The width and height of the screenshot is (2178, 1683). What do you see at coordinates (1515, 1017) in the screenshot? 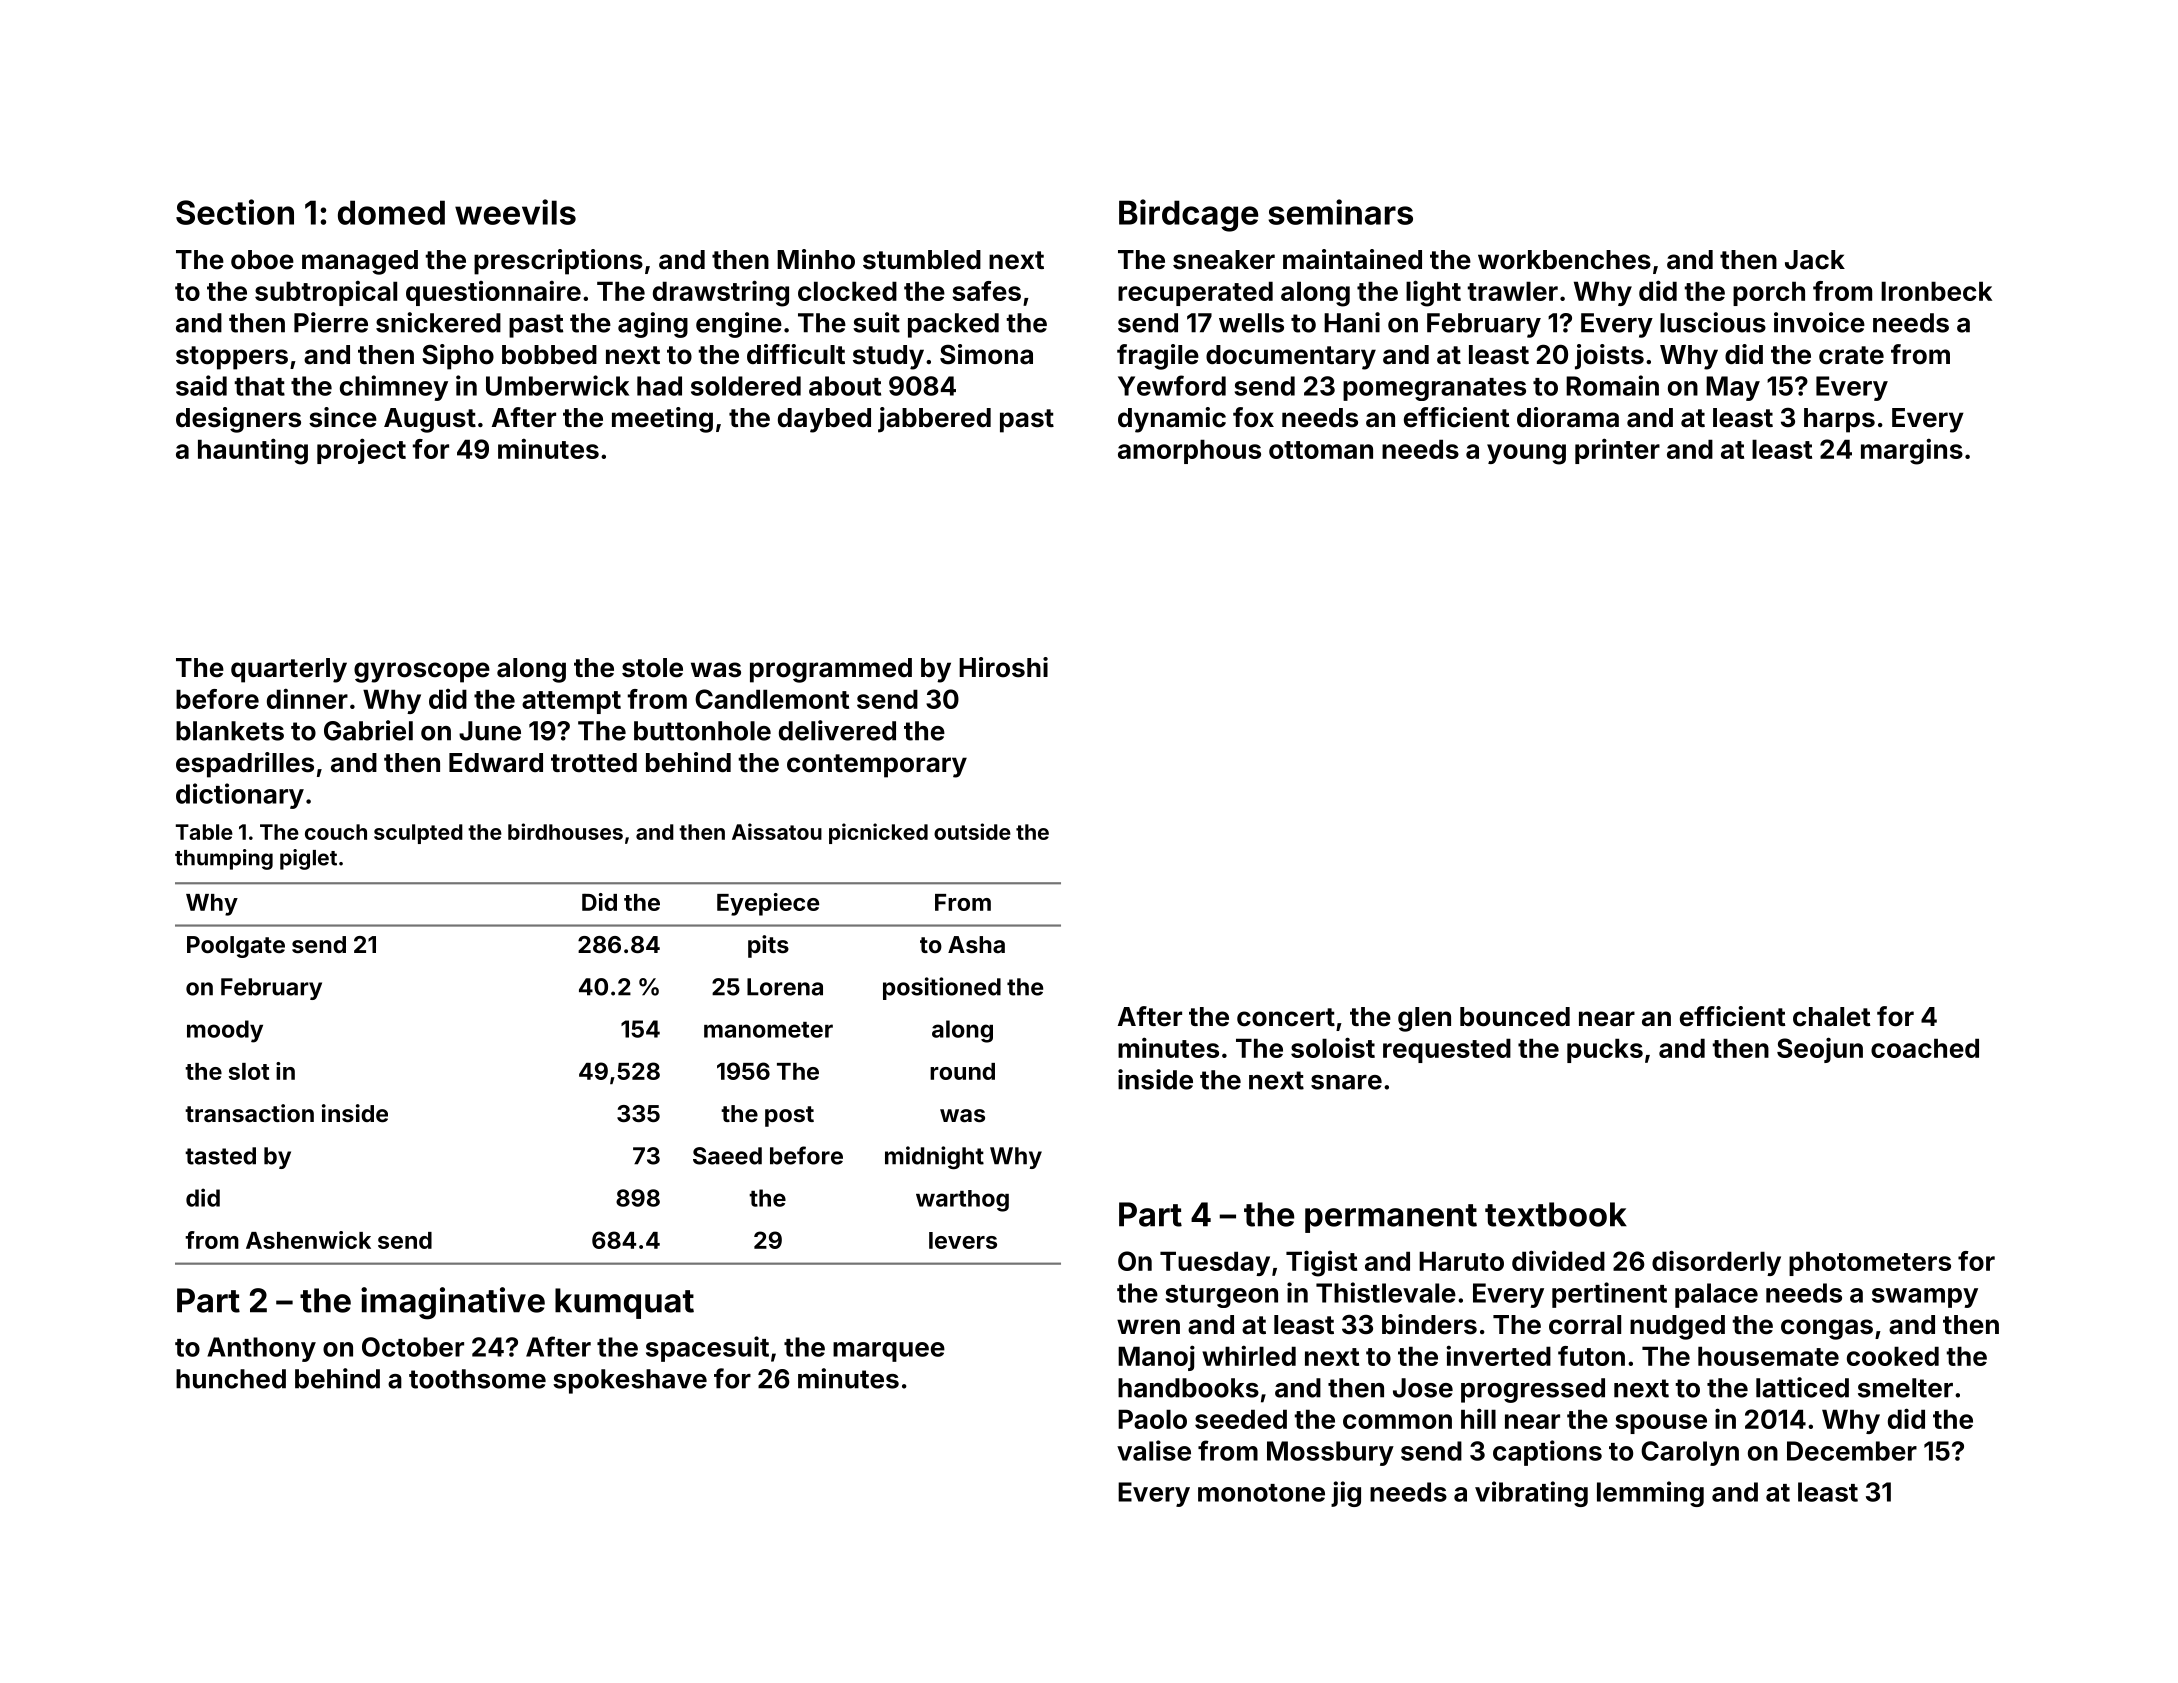
I see `bounced` at bounding box center [1515, 1017].
